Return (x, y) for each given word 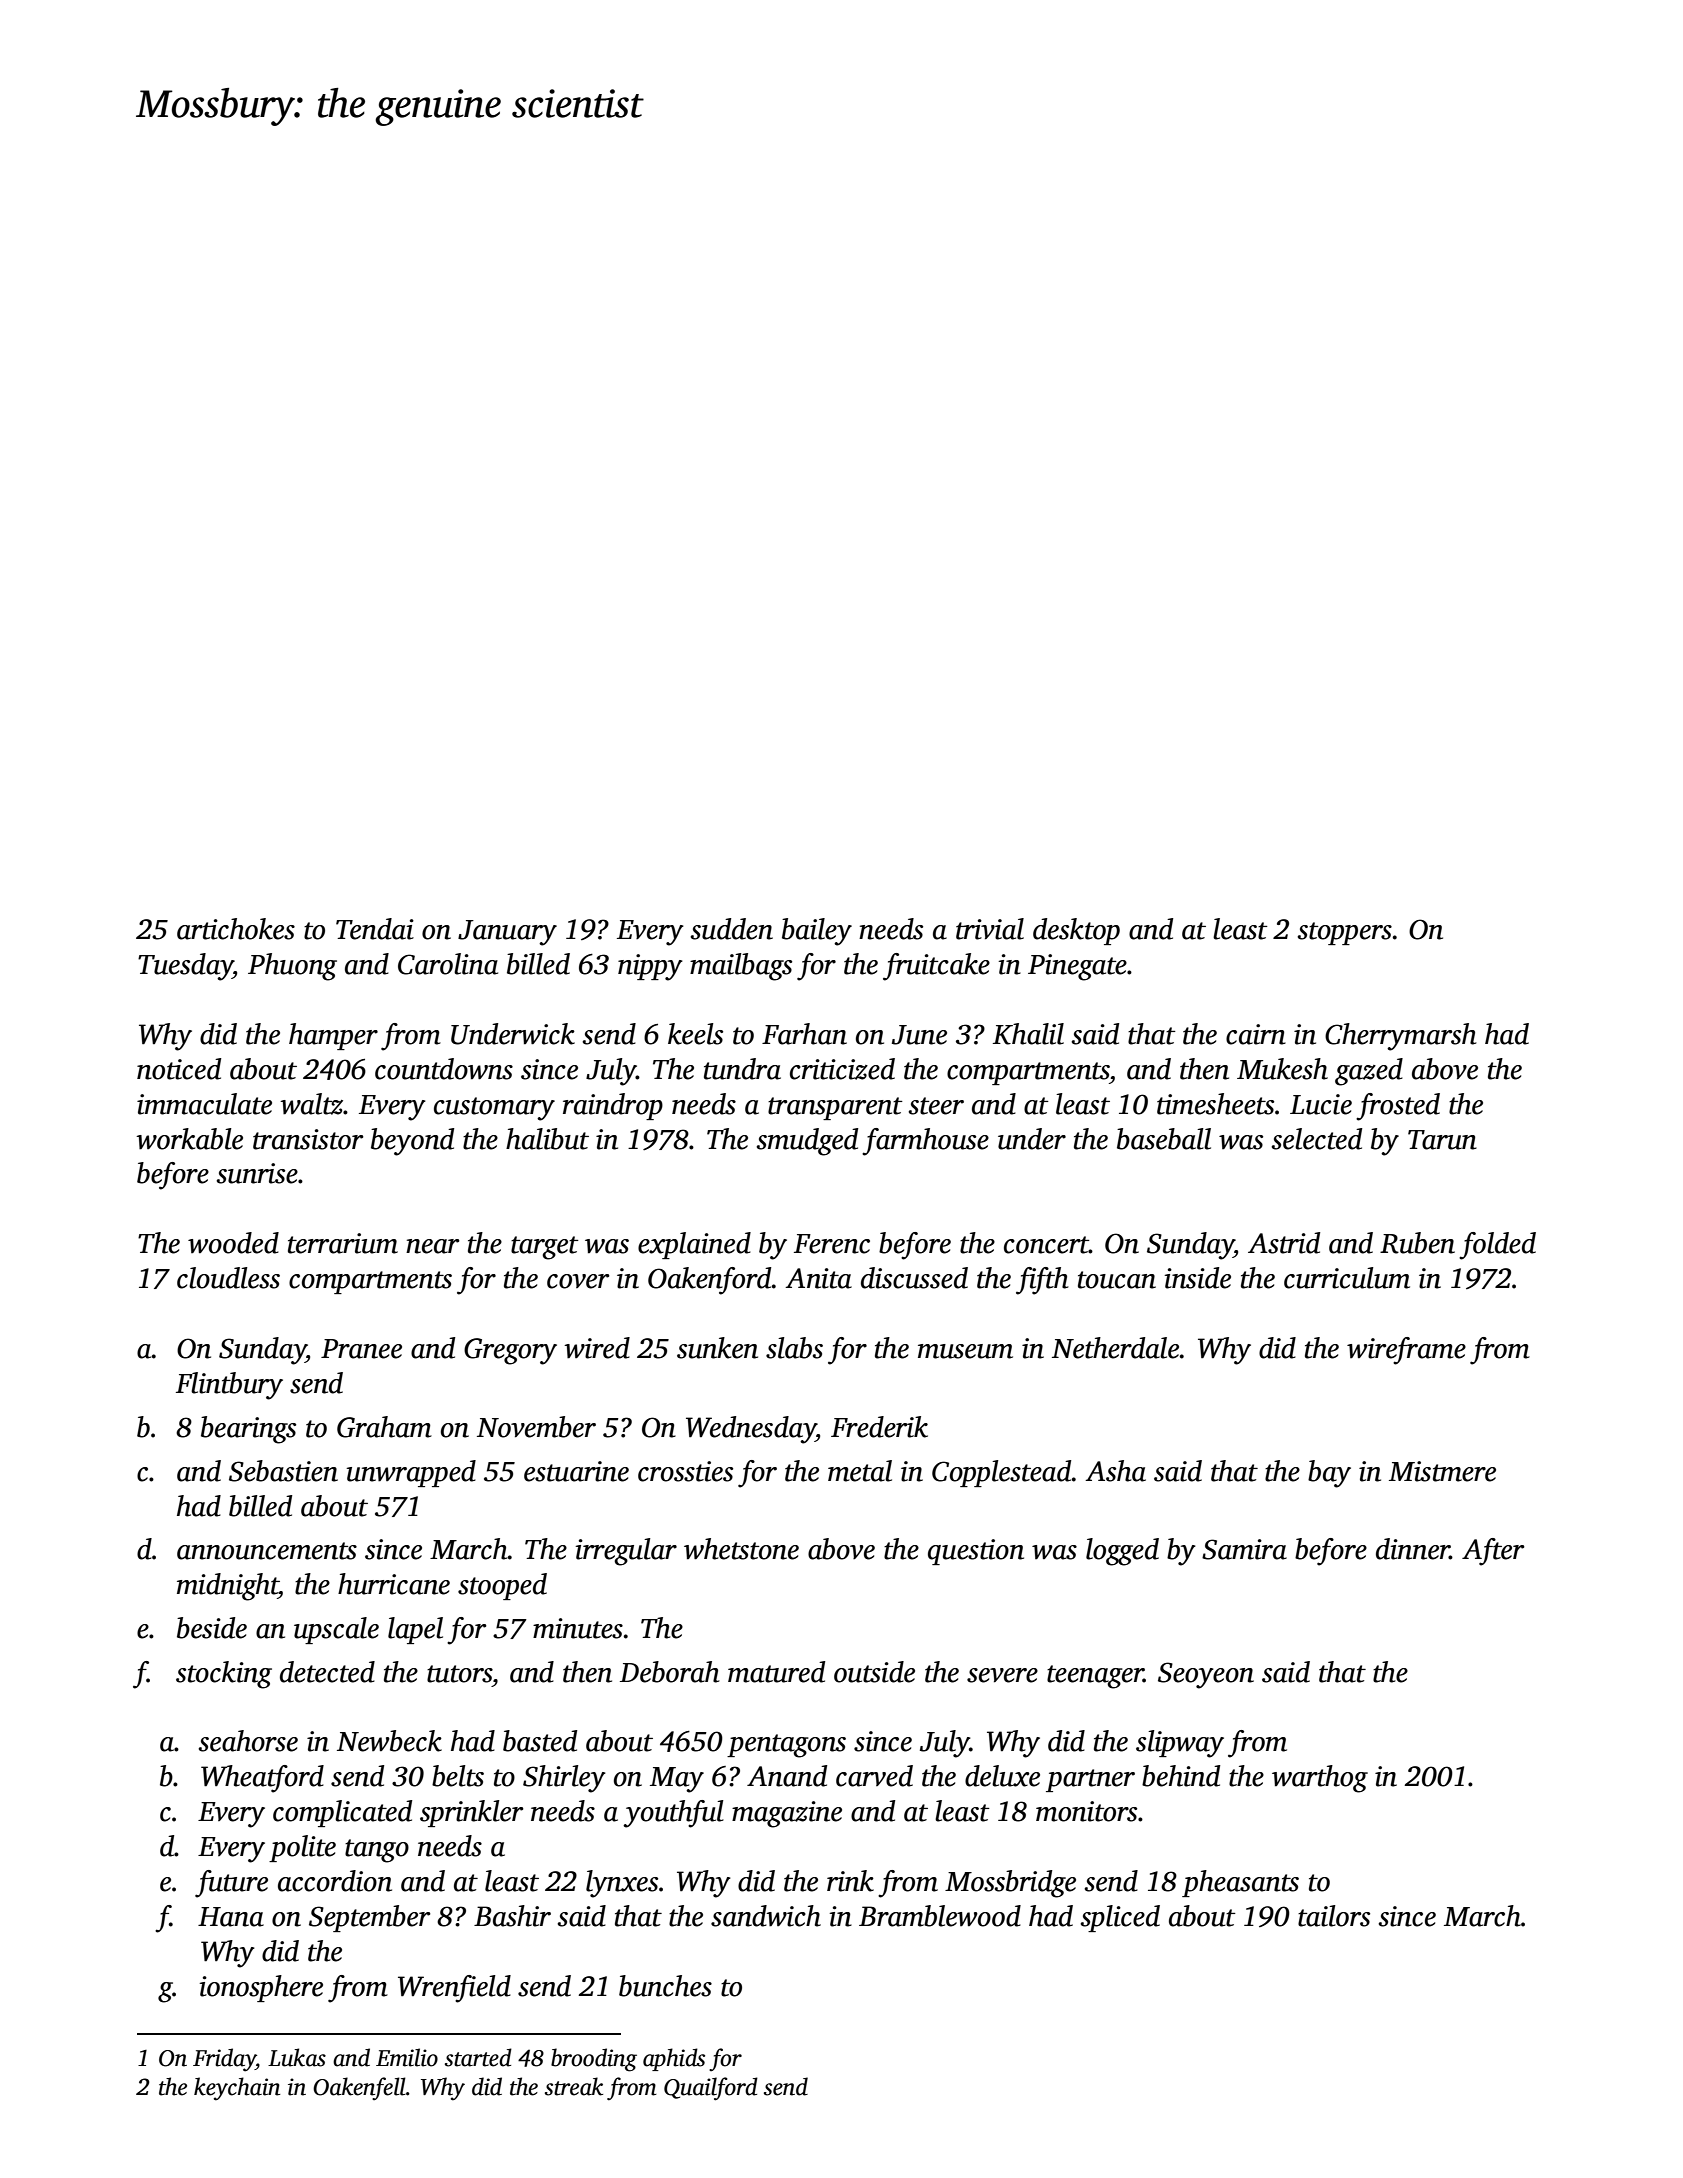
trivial (990, 929)
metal (860, 1471)
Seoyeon (1206, 1675)
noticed (179, 1069)
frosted (1398, 1107)
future (231, 1884)
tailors (1334, 1916)
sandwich (766, 1916)
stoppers (1344, 933)
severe (1002, 1675)
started (478, 2057)
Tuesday (185, 967)
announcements (267, 1551)
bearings (248, 1430)
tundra (742, 1069)
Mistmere (1442, 1471)
